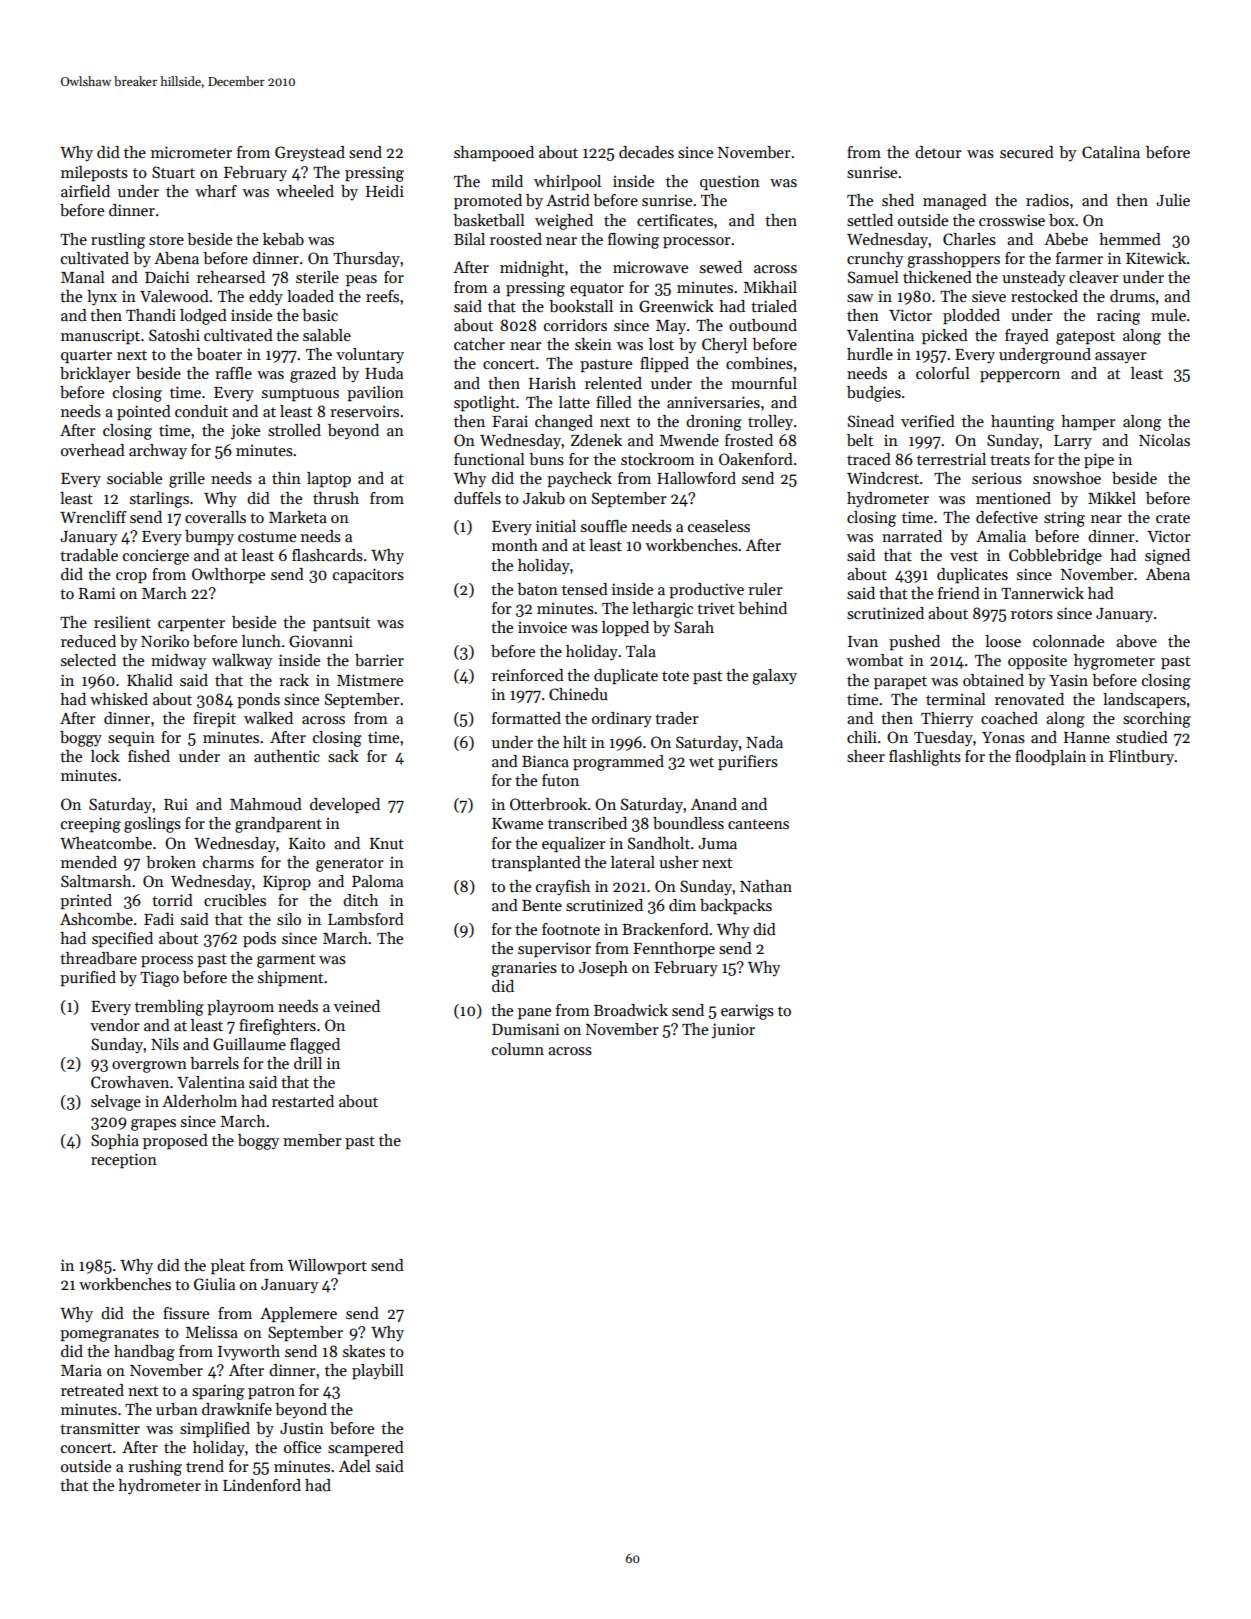  I want to click on Juma, so click(717, 843).
